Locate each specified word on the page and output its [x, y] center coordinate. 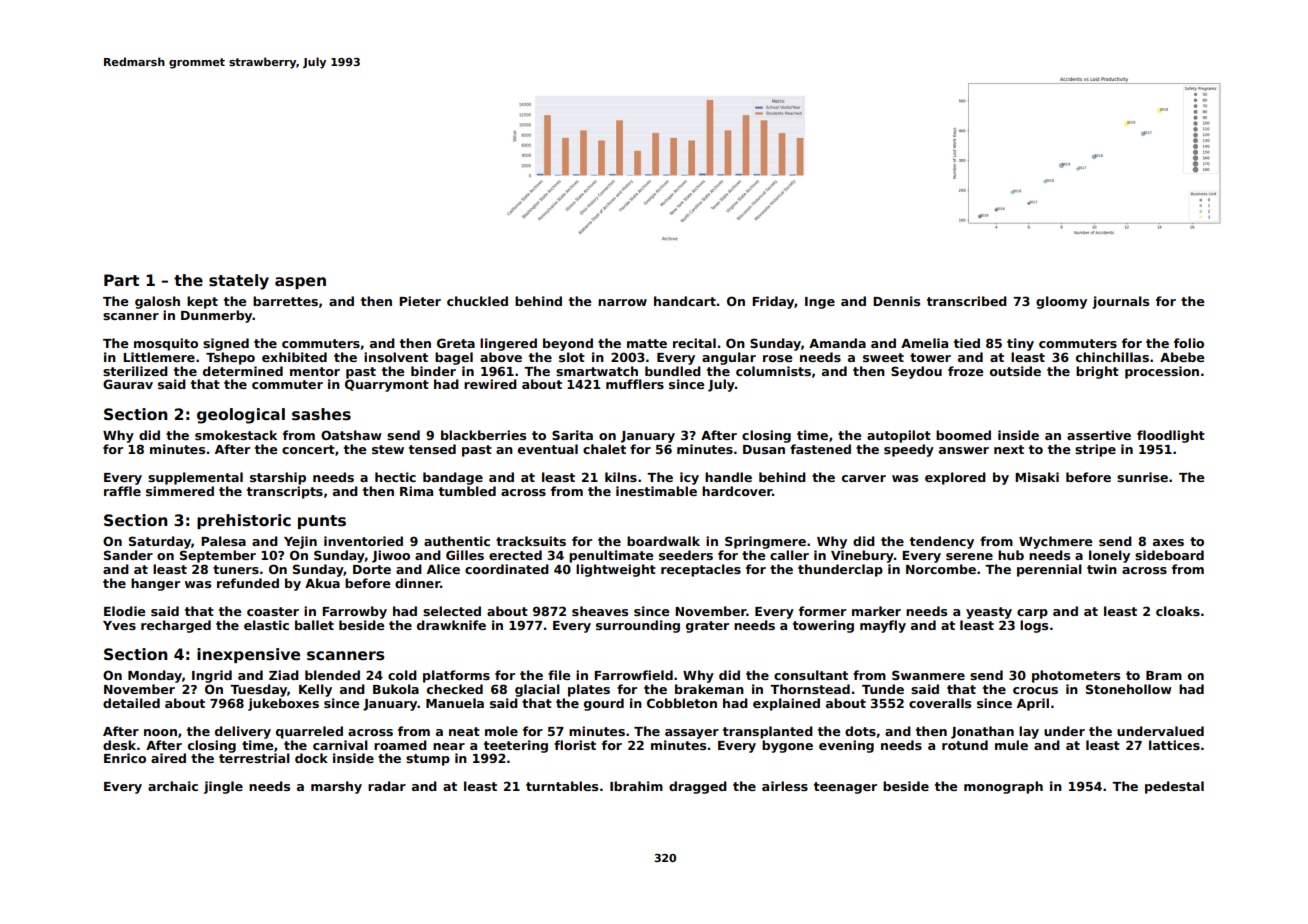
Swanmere [928, 675]
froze [965, 371]
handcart [685, 301]
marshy [336, 787]
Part [121, 280]
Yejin [300, 542]
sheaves [600, 611]
